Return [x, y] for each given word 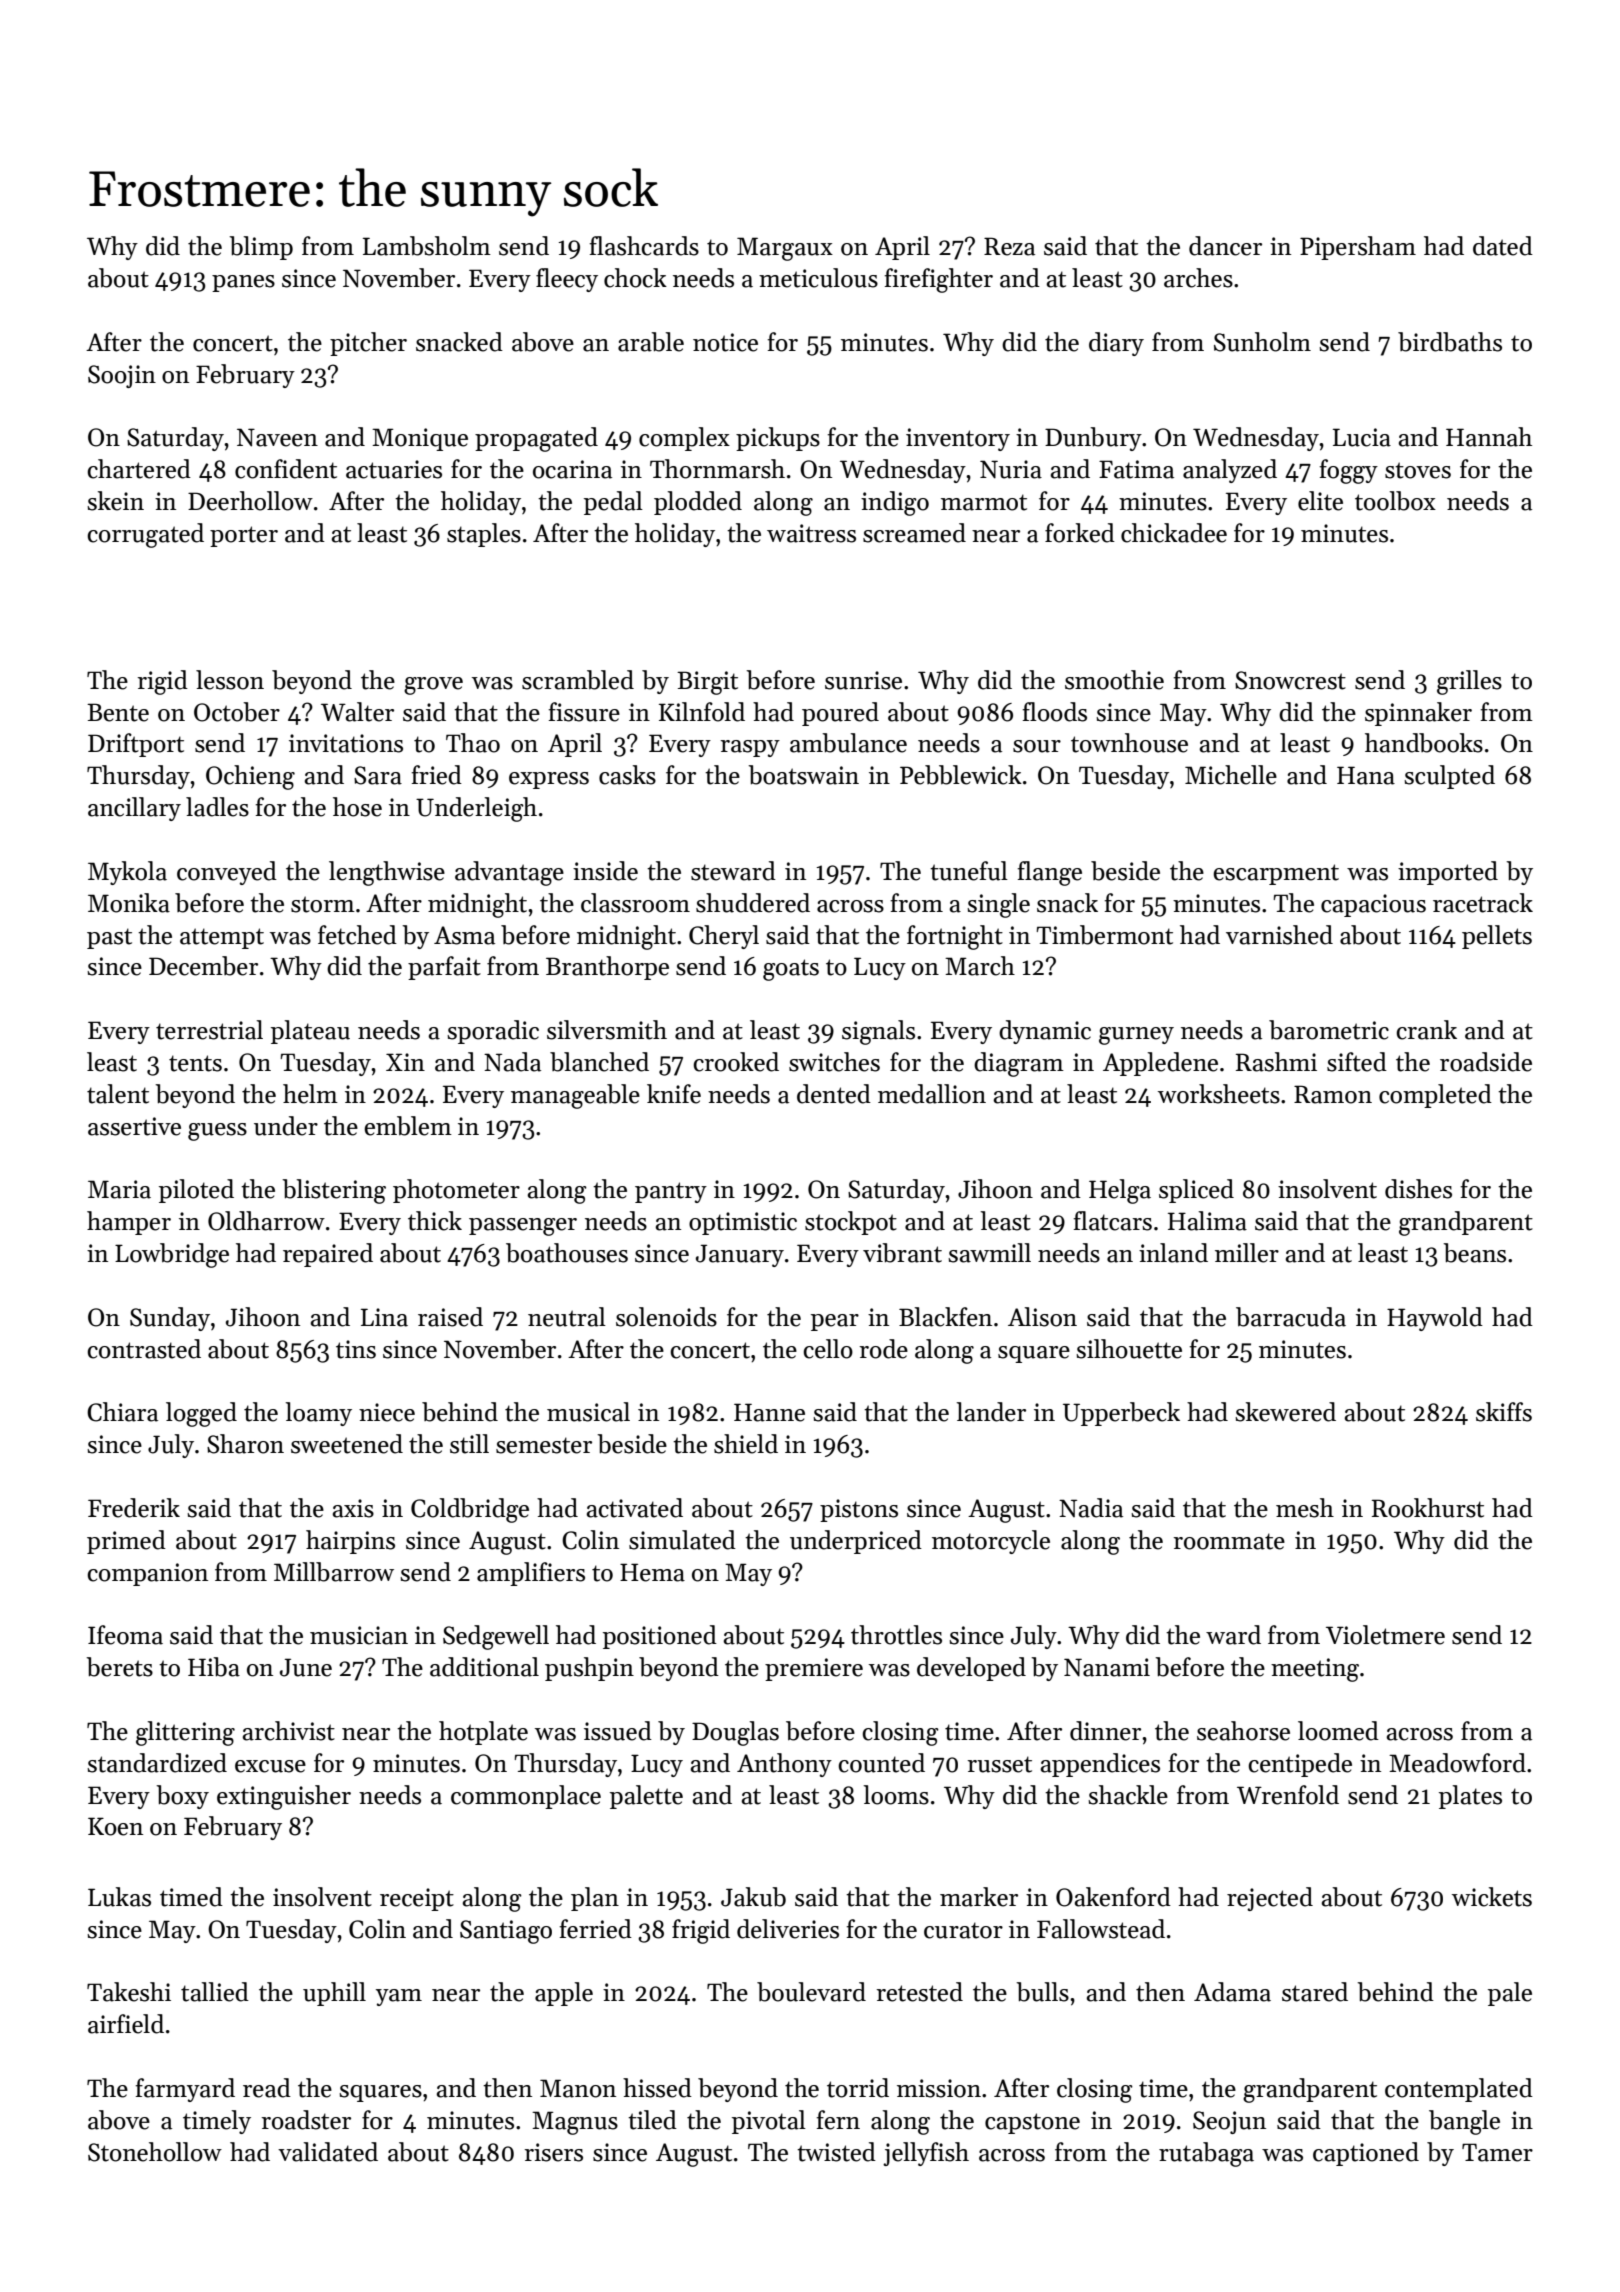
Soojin [122, 376]
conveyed [227, 873]
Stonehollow [155, 2152]
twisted [836, 2152]
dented [834, 1094]
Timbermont [1104, 935]
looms [896, 1795]
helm [310, 1094]
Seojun [1229, 2122]
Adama [1232, 1992]
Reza [1009, 246]
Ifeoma [125, 1635]
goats [791, 970]
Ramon [1333, 1094]
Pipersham [1358, 248]
